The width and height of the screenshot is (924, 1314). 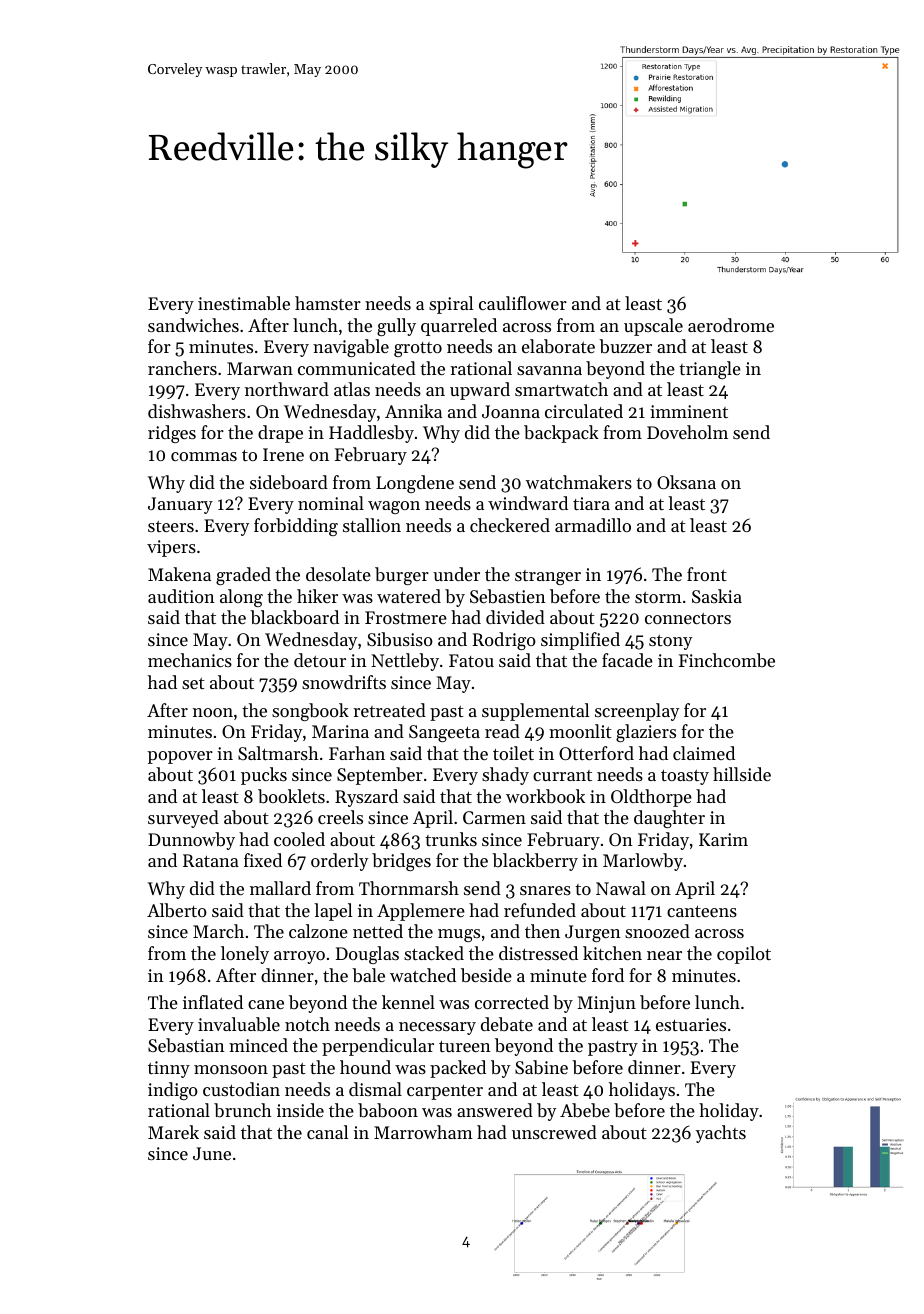 What do you see at coordinates (744, 955) in the screenshot?
I see `copilot` at bounding box center [744, 955].
